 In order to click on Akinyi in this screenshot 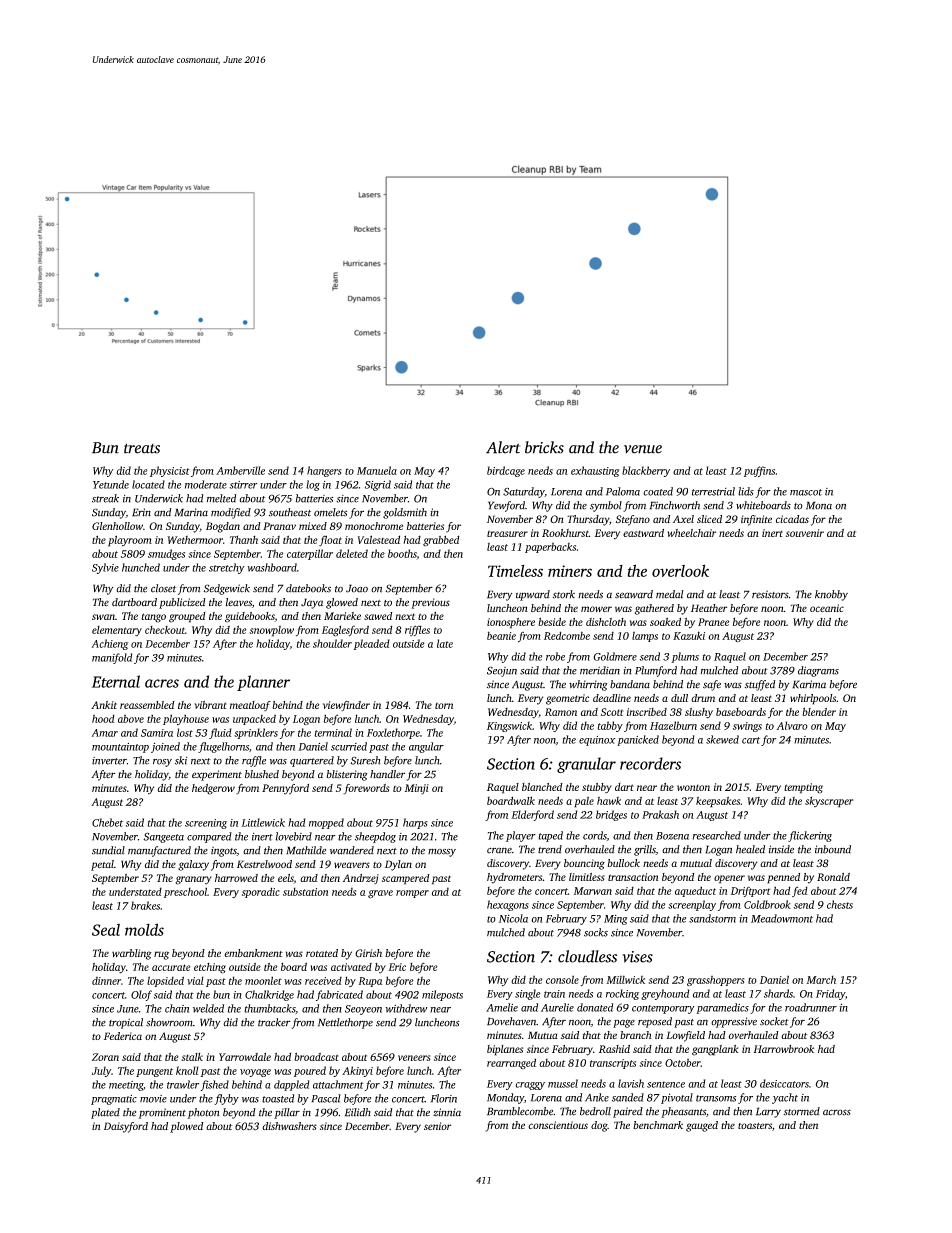, I will do `click(357, 1071)`.
